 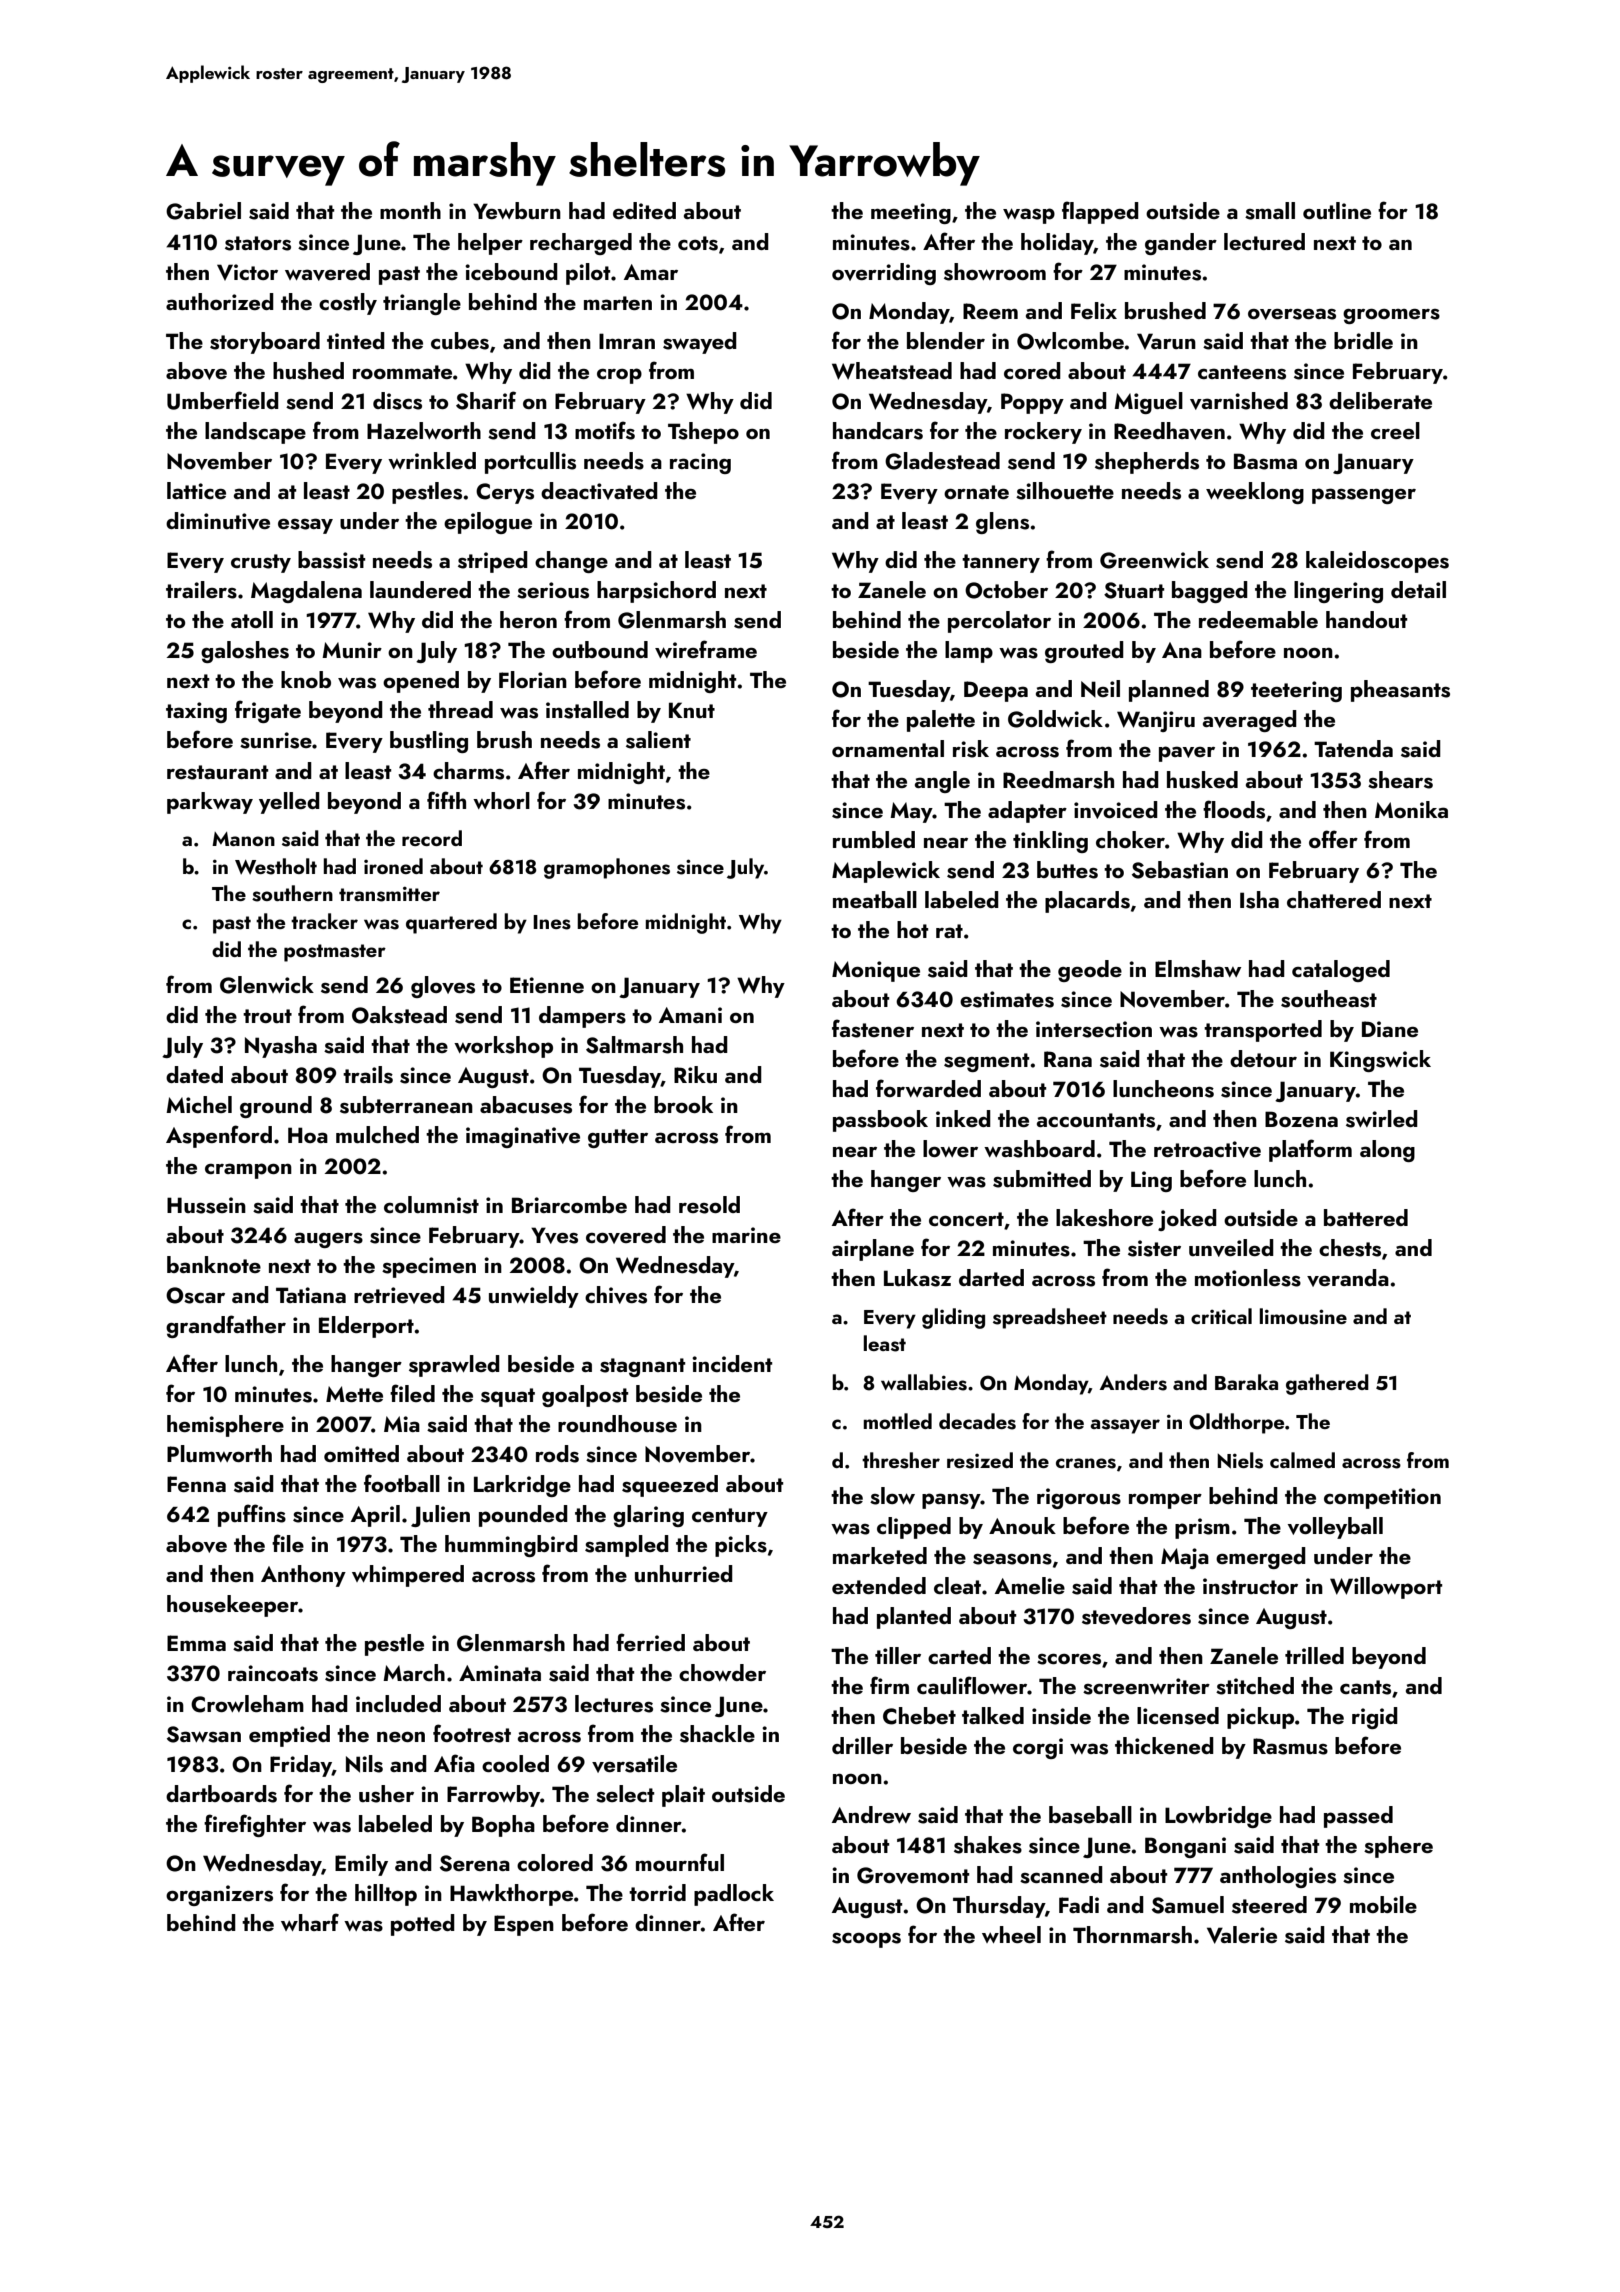 What do you see at coordinates (706, 649) in the image?
I see `wireframe` at bounding box center [706, 649].
